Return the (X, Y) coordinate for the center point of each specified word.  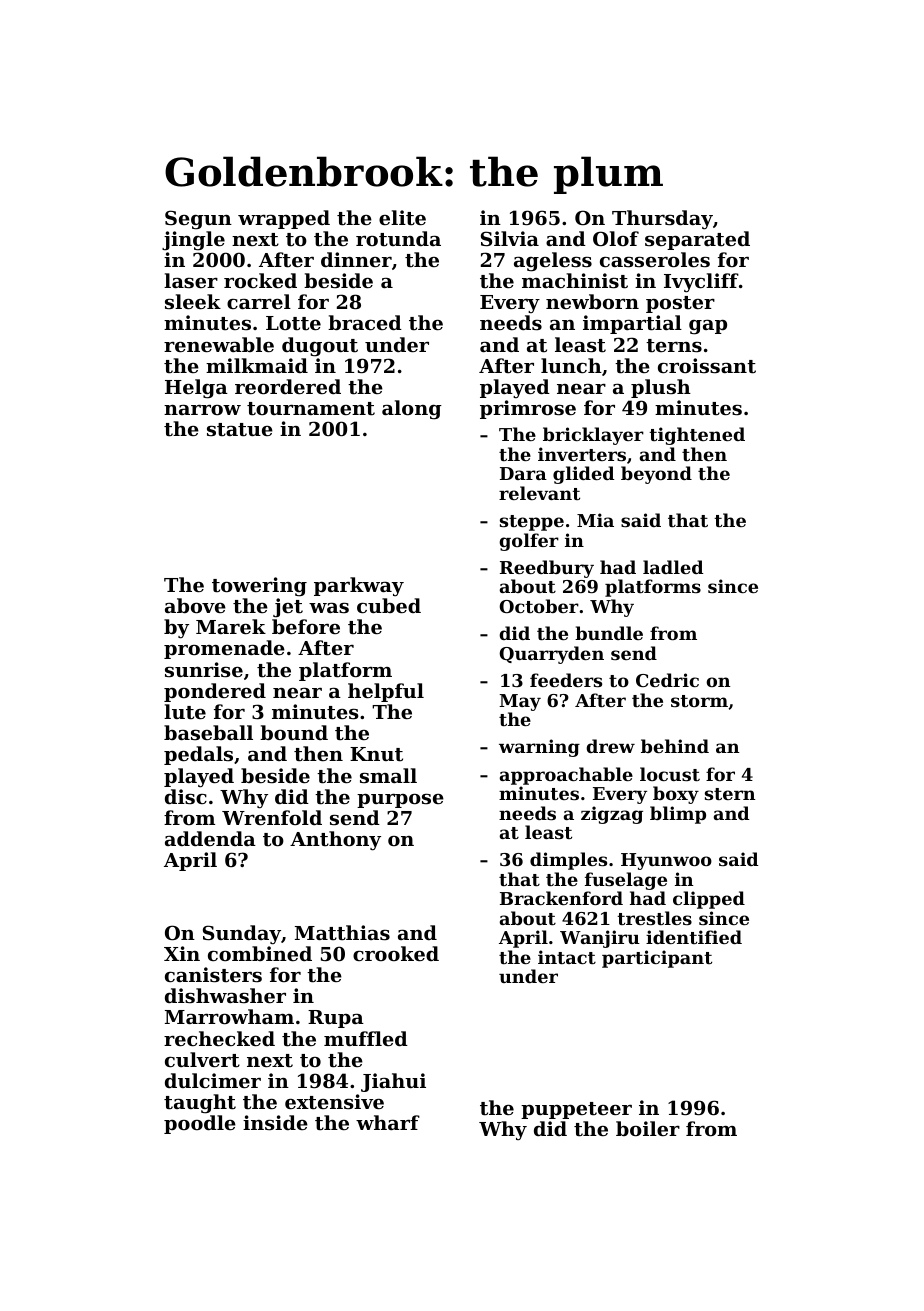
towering (259, 587)
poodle (200, 1124)
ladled (673, 567)
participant (657, 959)
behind (675, 746)
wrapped (284, 219)
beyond (656, 475)
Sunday (242, 935)
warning (539, 748)
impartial (632, 324)
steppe (532, 523)
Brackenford (561, 898)
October (539, 606)
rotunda (398, 239)
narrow (202, 410)
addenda (210, 838)
